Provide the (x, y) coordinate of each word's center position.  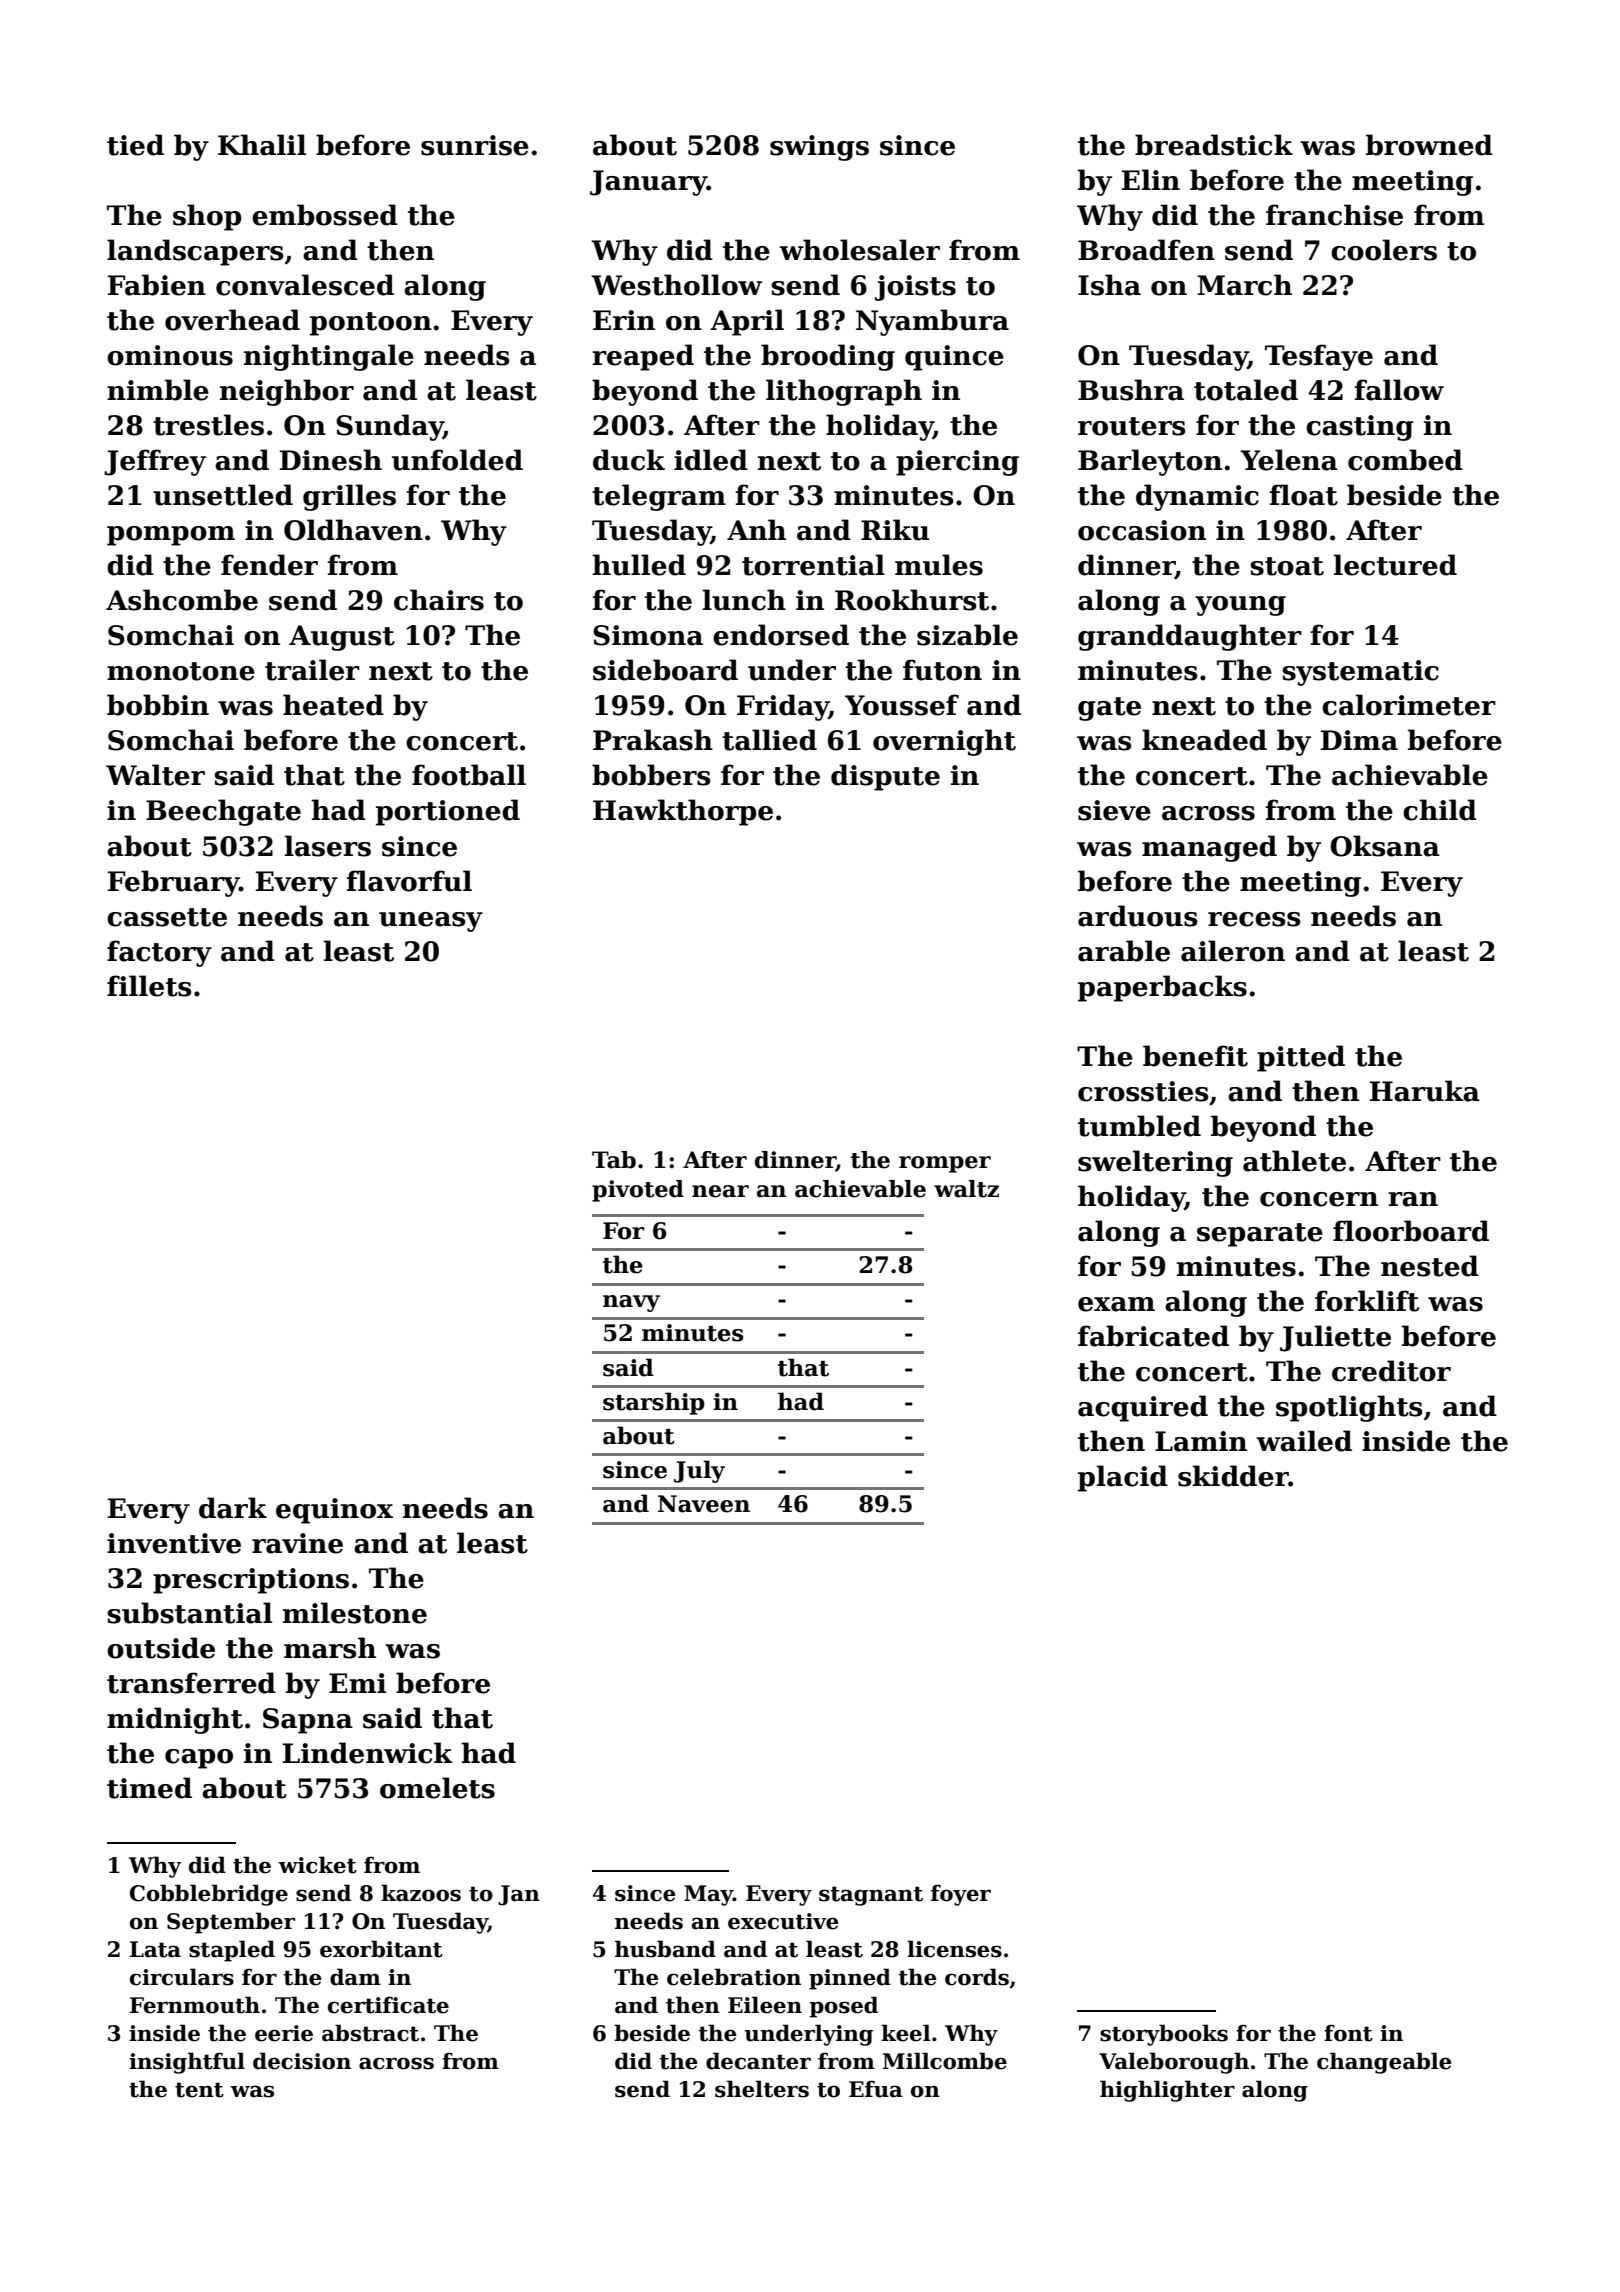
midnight (175, 1720)
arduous (1137, 916)
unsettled (223, 495)
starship (654, 1403)
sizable (967, 635)
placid (1123, 1478)
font (1348, 2033)
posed (843, 2007)
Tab (614, 1160)
